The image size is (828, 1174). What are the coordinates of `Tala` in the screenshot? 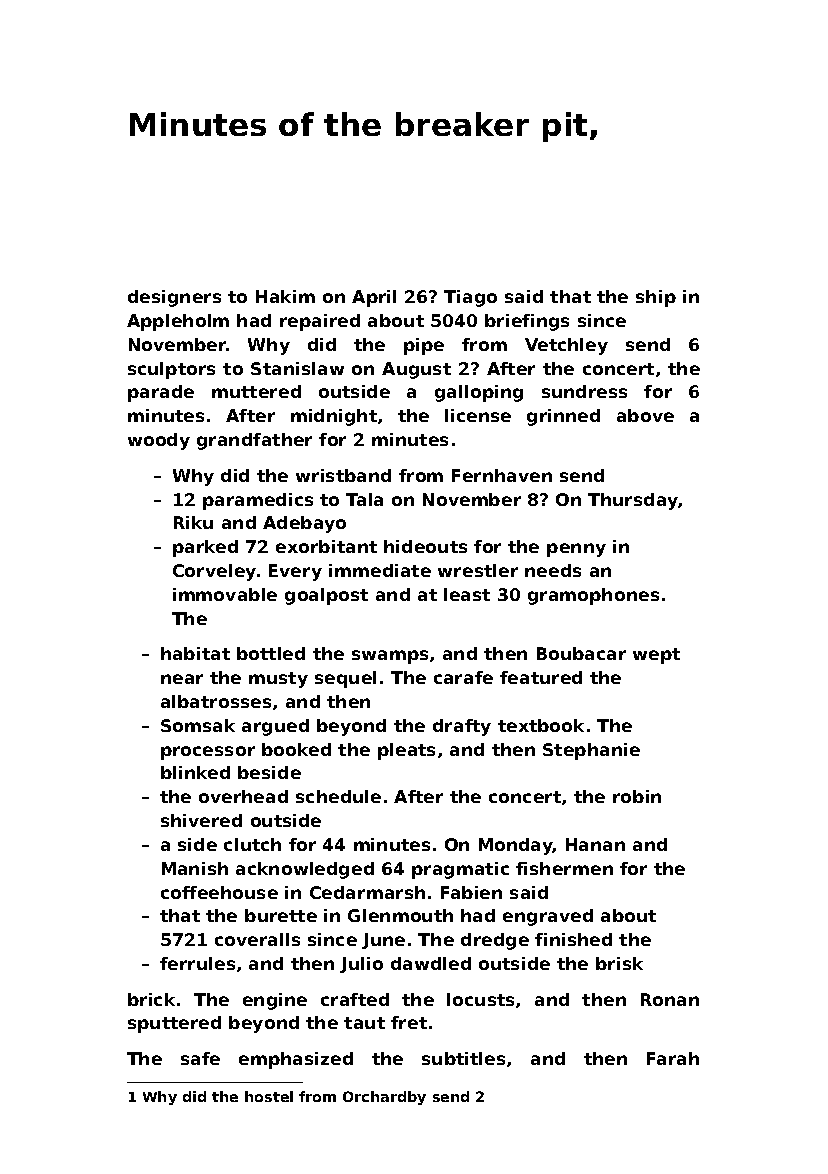 It's located at (364, 499).
